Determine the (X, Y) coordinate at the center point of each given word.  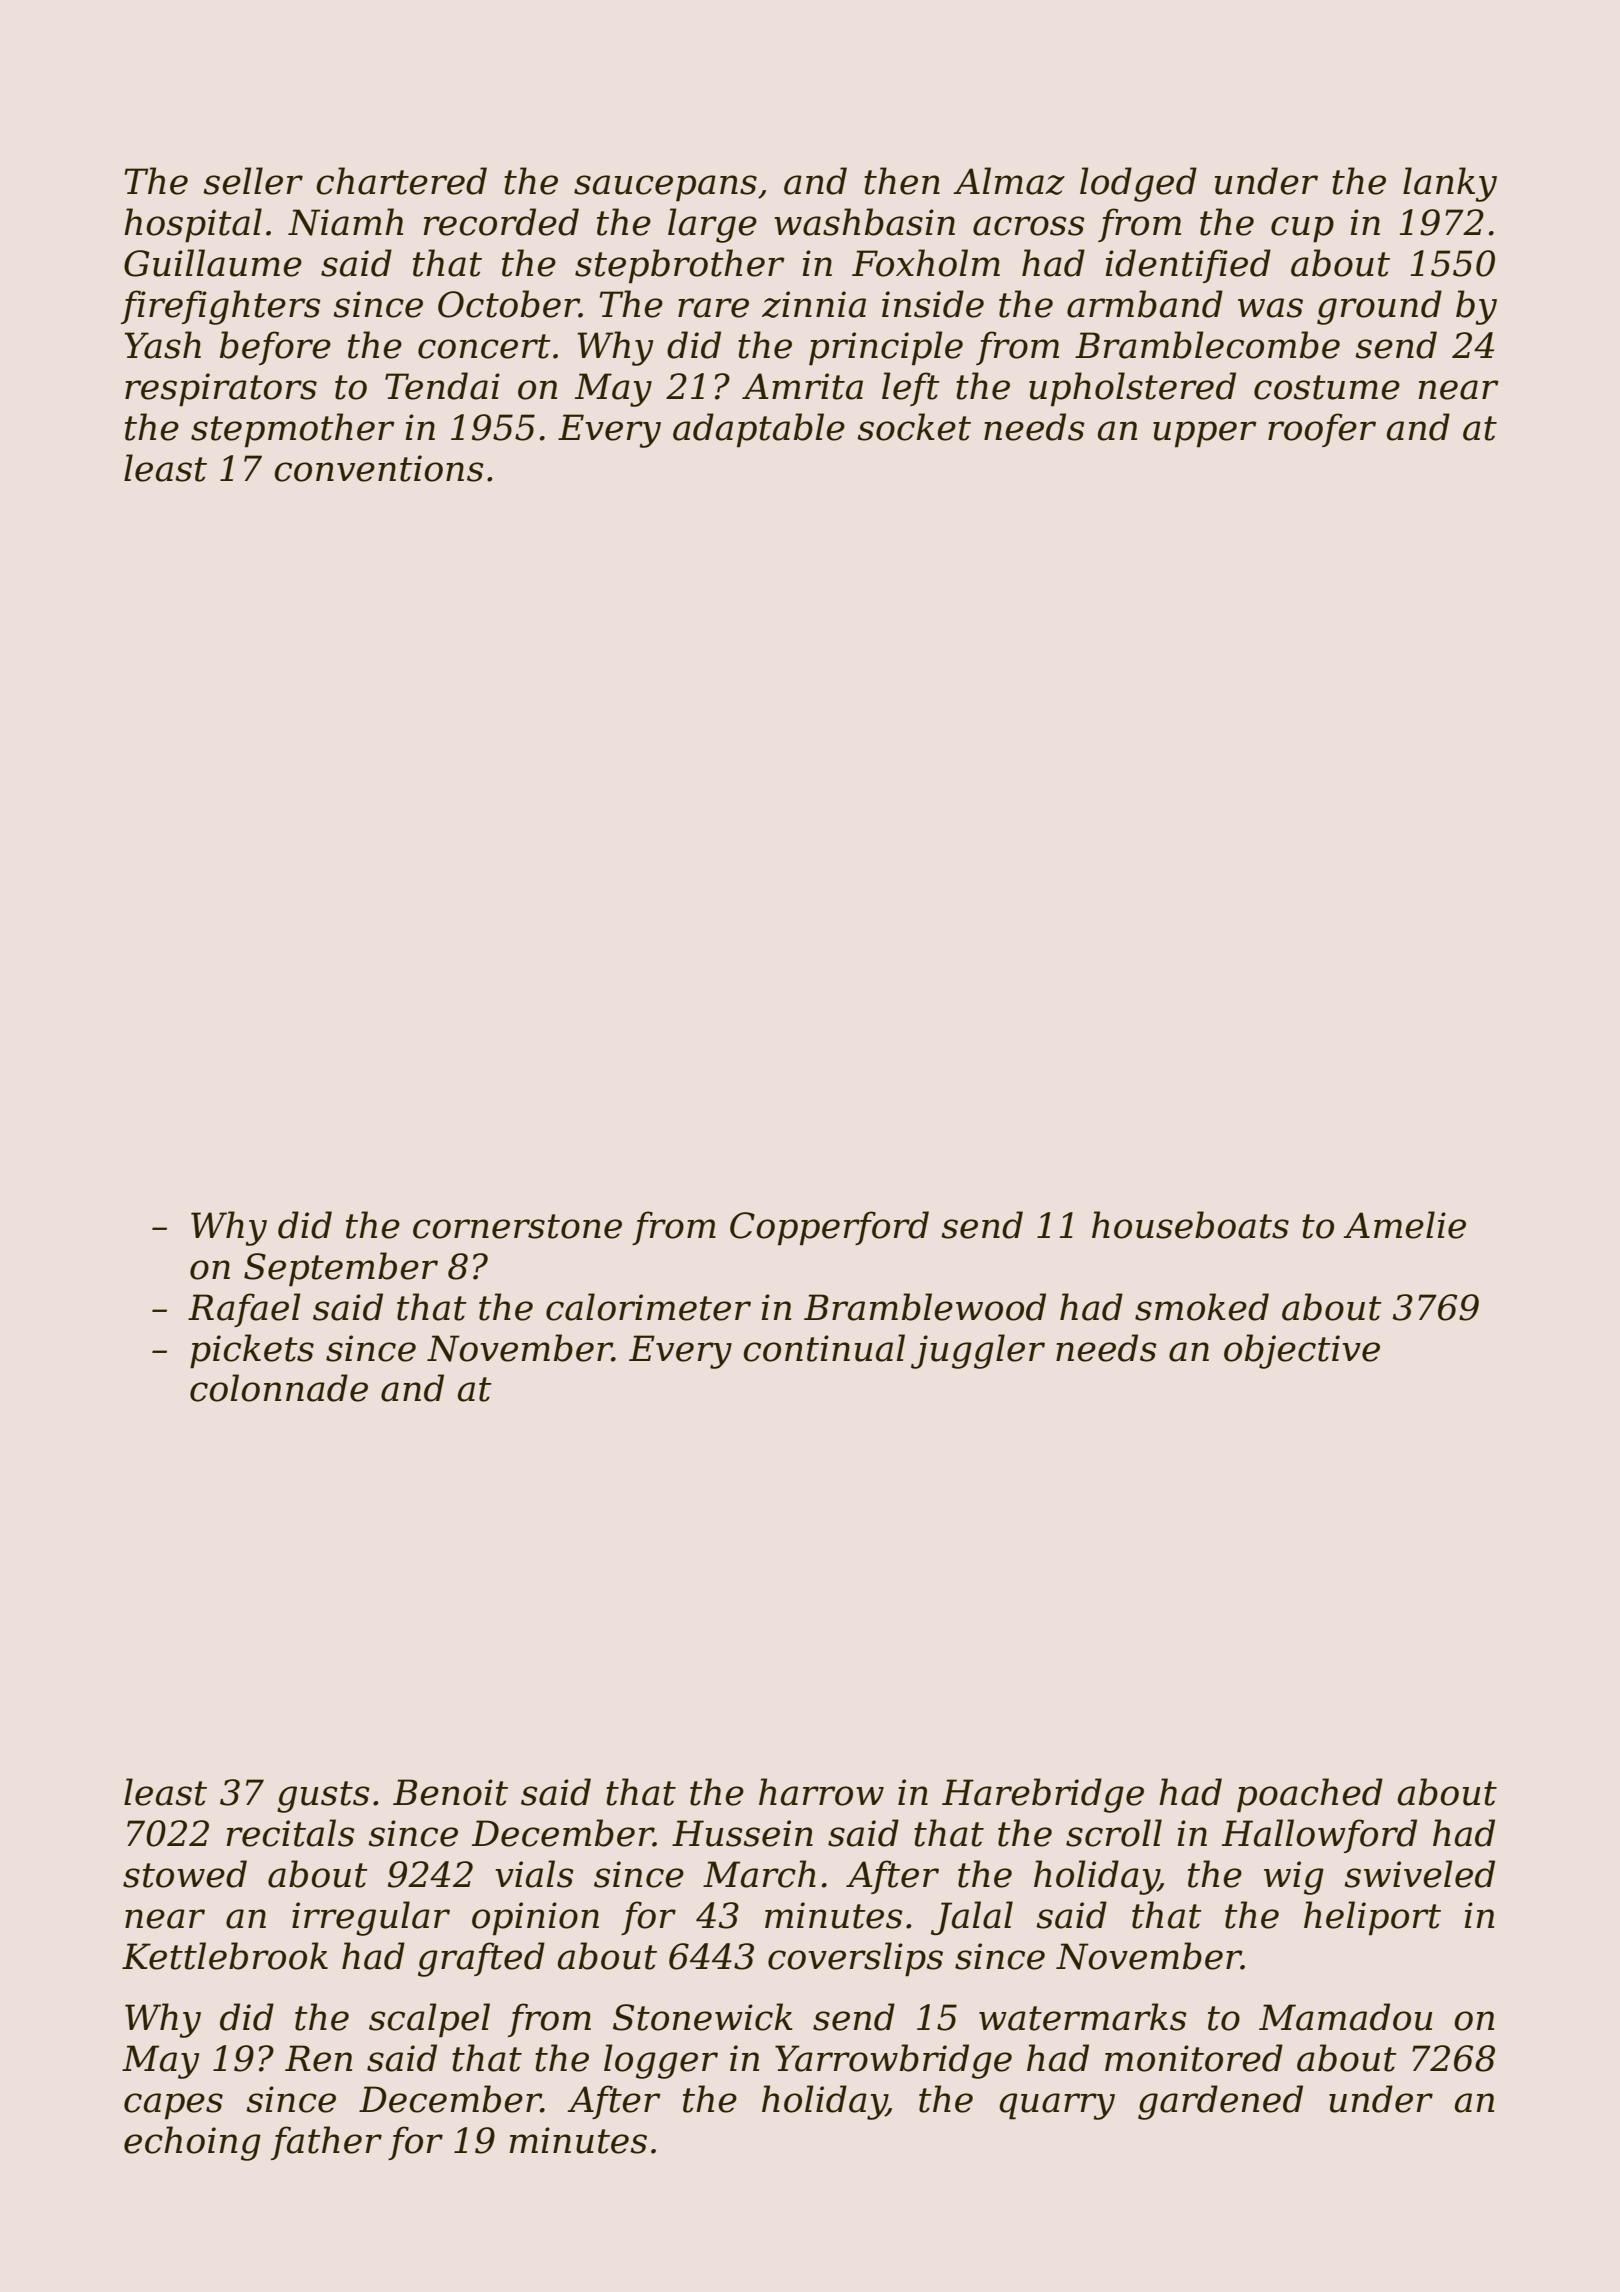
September (341, 1269)
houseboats (1190, 1225)
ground (1379, 307)
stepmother (293, 430)
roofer (1322, 430)
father (326, 2143)
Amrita (802, 386)
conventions (379, 468)
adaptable (759, 430)
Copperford (829, 1228)
